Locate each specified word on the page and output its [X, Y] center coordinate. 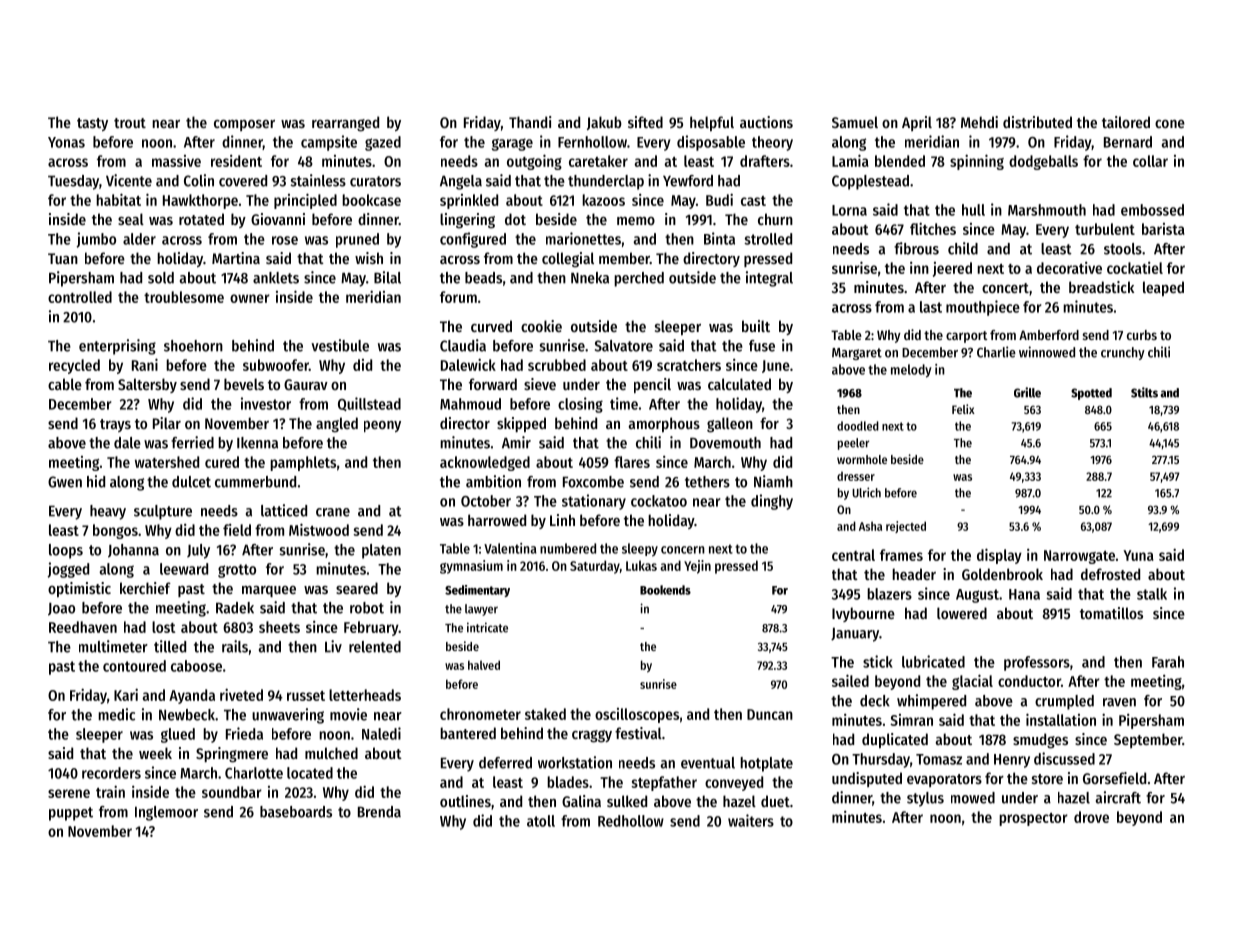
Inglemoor [166, 813]
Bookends [665, 590]
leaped [1163, 288]
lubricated [933, 661]
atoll [541, 821]
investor [266, 403]
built [756, 326]
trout [130, 123]
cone [1170, 124]
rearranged [345, 124]
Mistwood [319, 529]
